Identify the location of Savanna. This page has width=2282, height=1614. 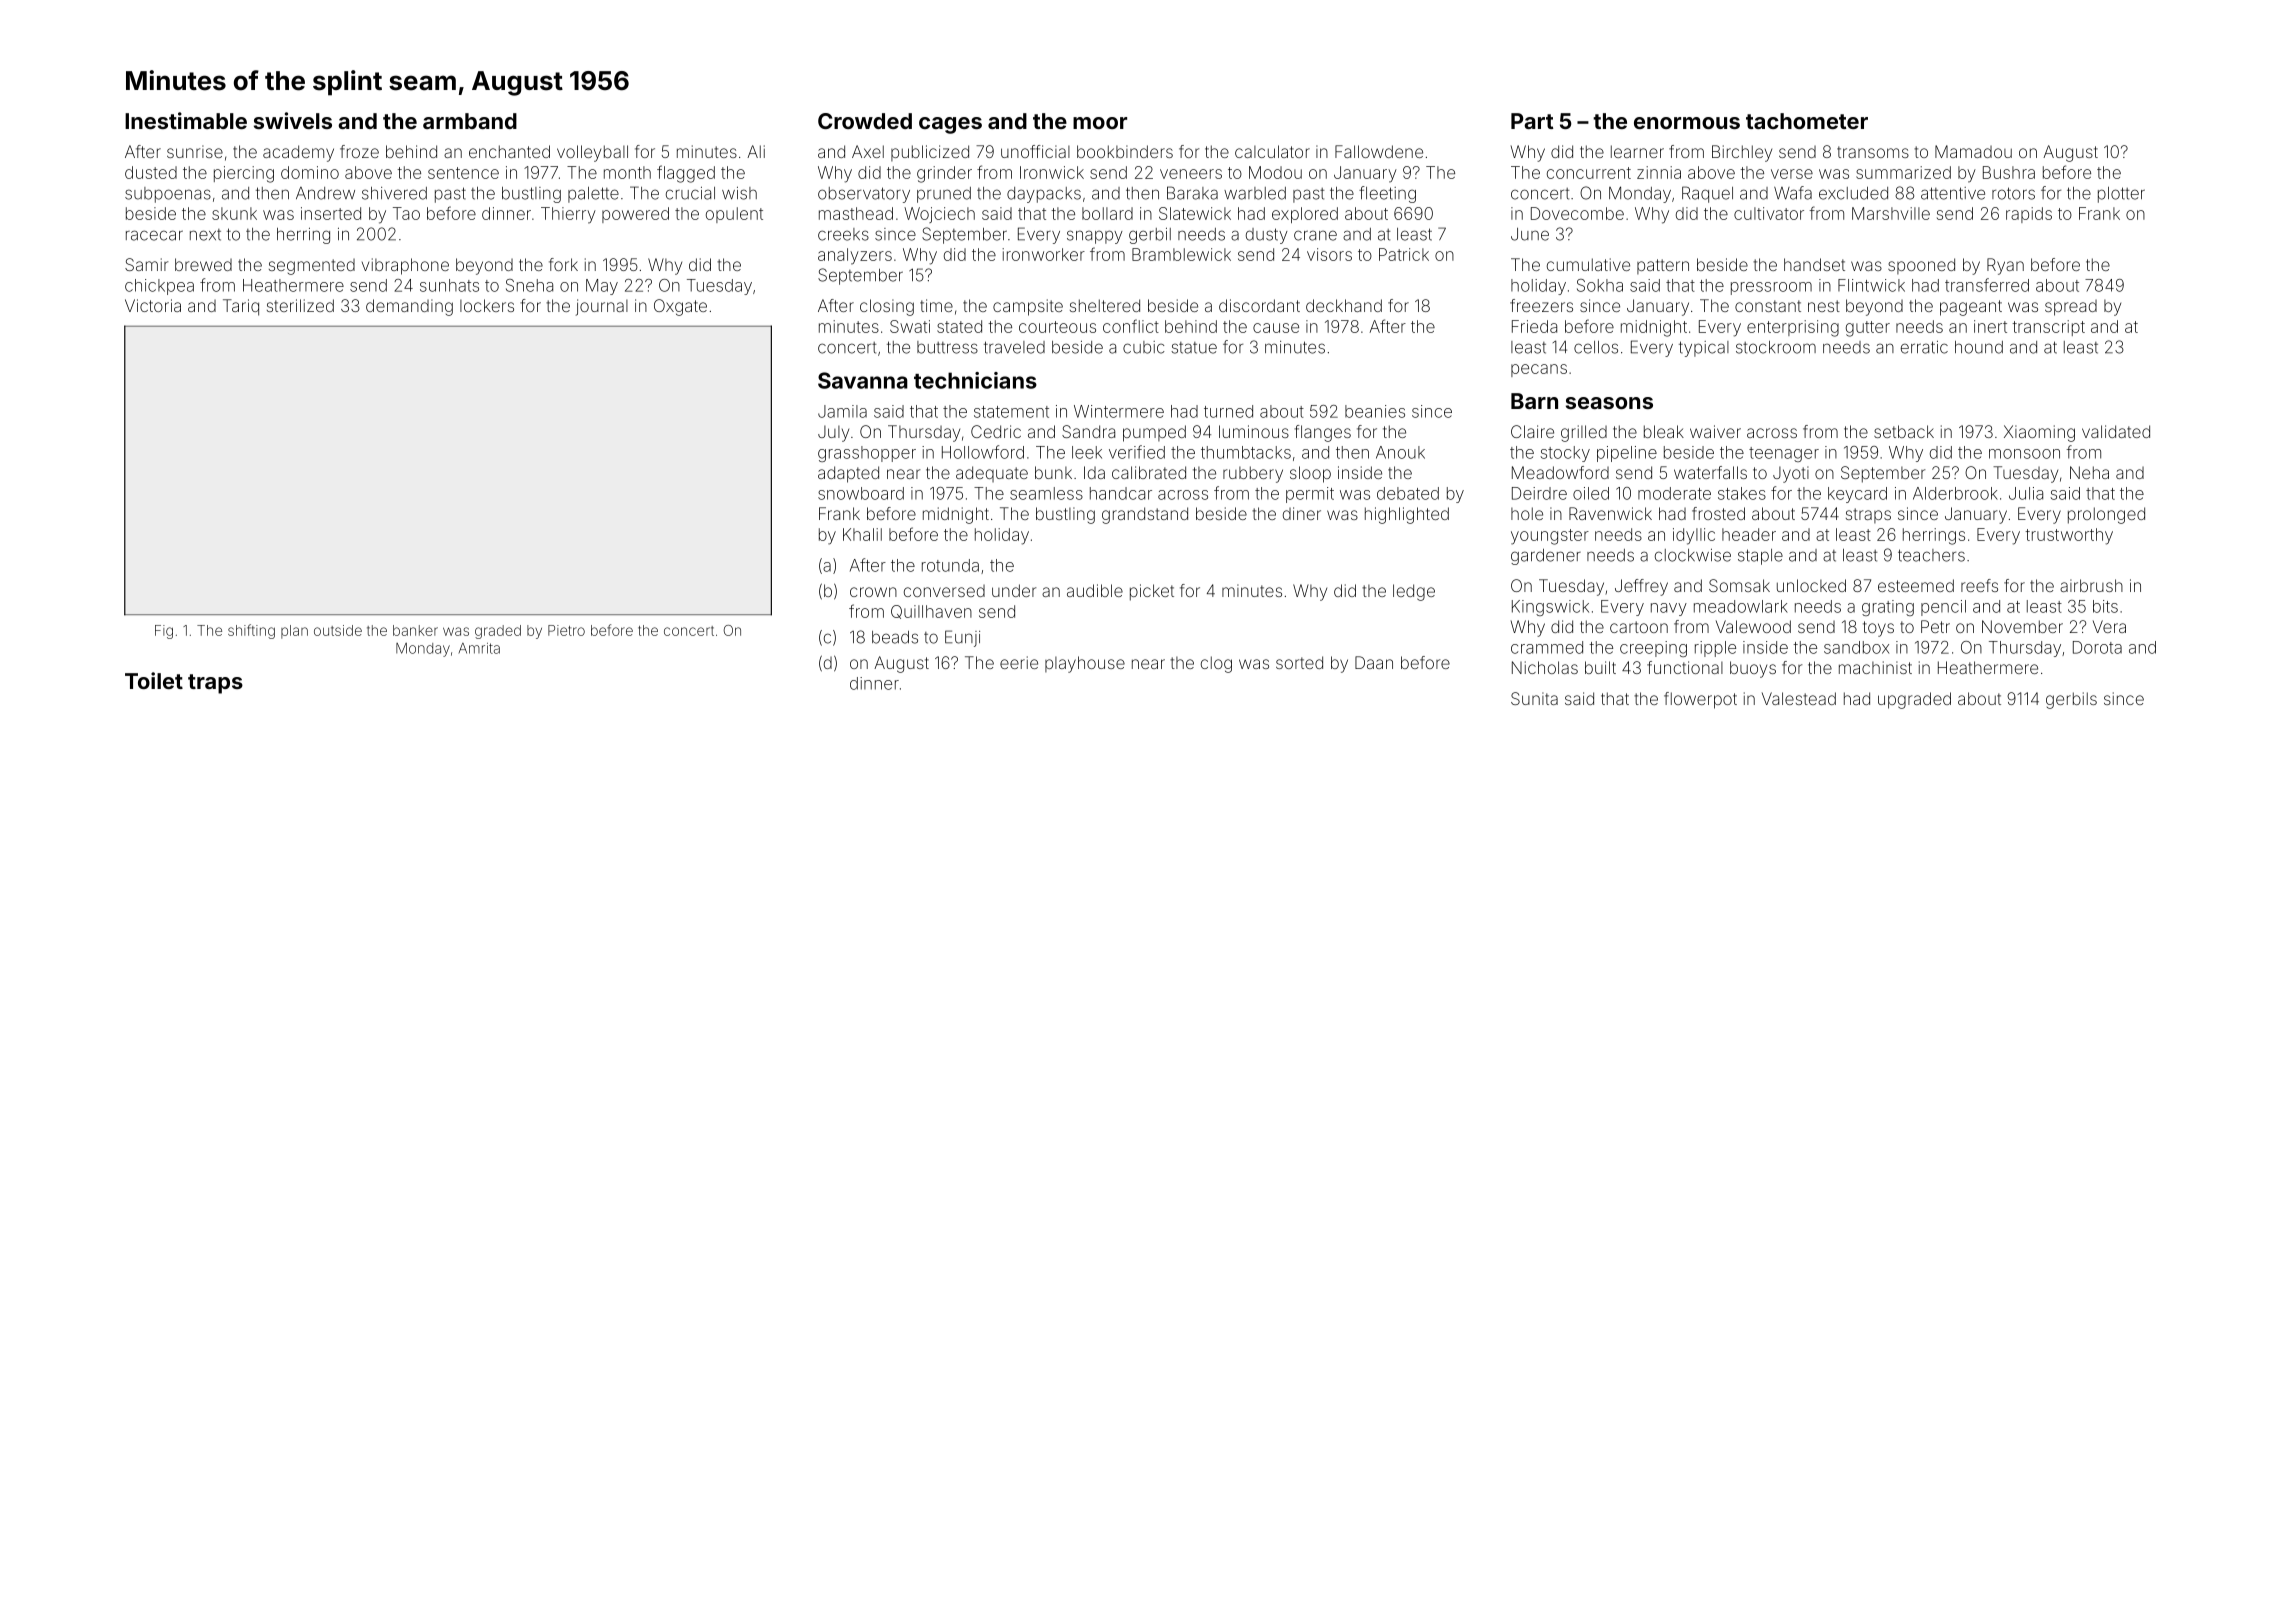
(863, 380).
